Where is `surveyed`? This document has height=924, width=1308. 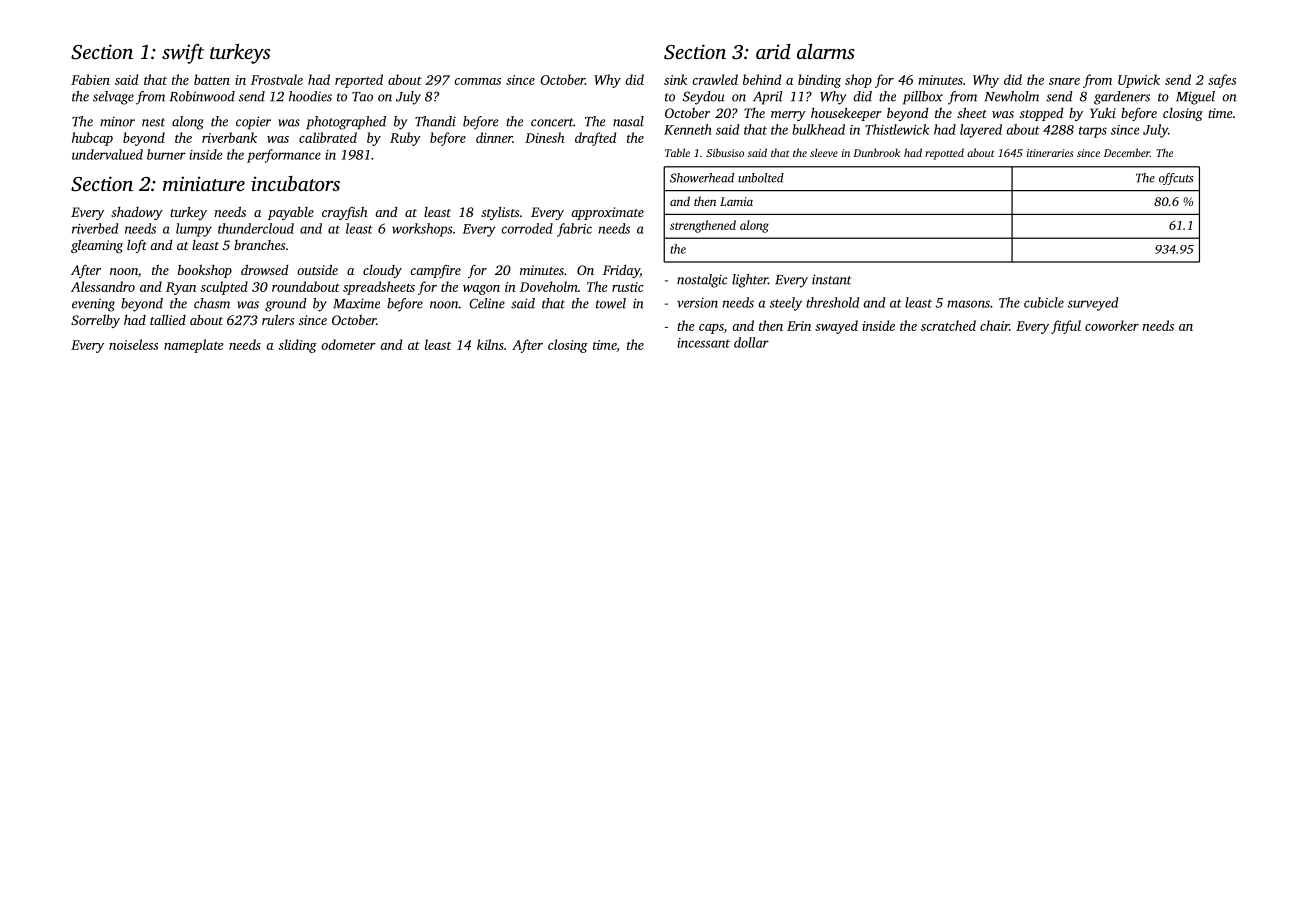 surveyed is located at coordinates (1093, 304).
